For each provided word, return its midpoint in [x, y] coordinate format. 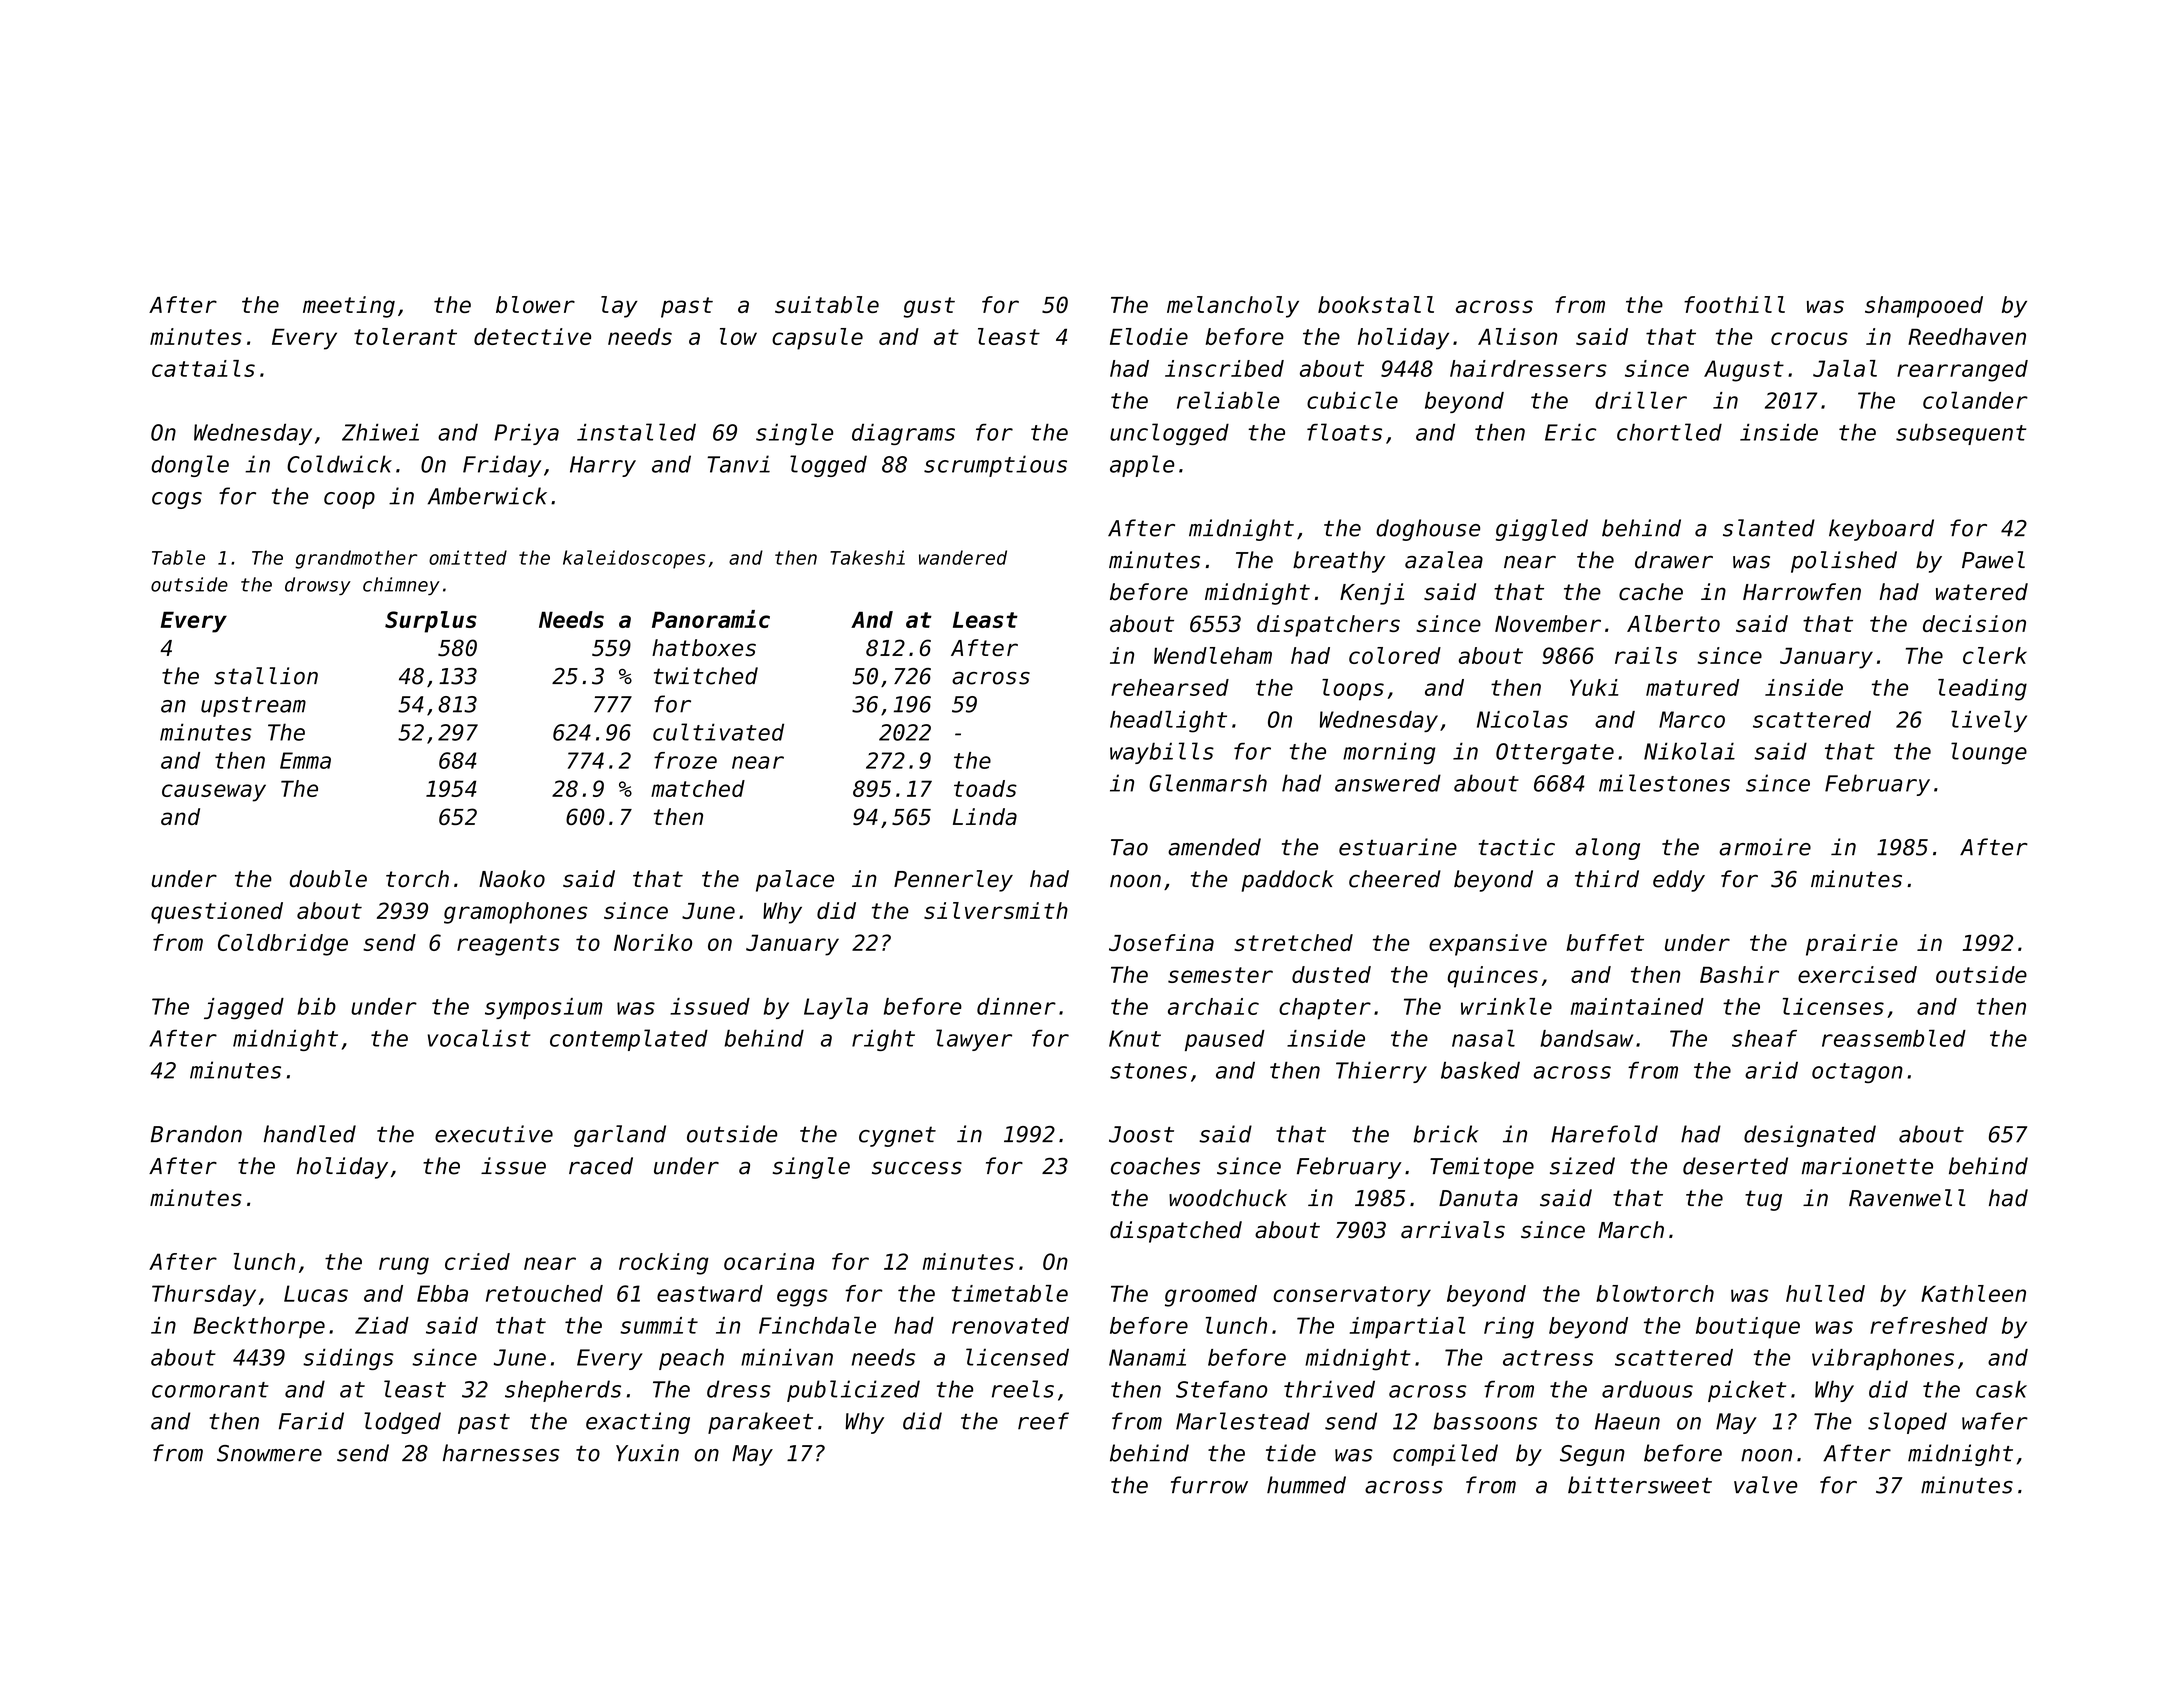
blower [535, 304]
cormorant [210, 1390]
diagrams [903, 434]
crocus [1809, 338]
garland [620, 1136]
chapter [1325, 1009]
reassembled [1894, 1038]
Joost [1141, 1134]
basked [1480, 1070]
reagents [508, 945]
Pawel [1993, 560]
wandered [963, 557]
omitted [468, 557]
